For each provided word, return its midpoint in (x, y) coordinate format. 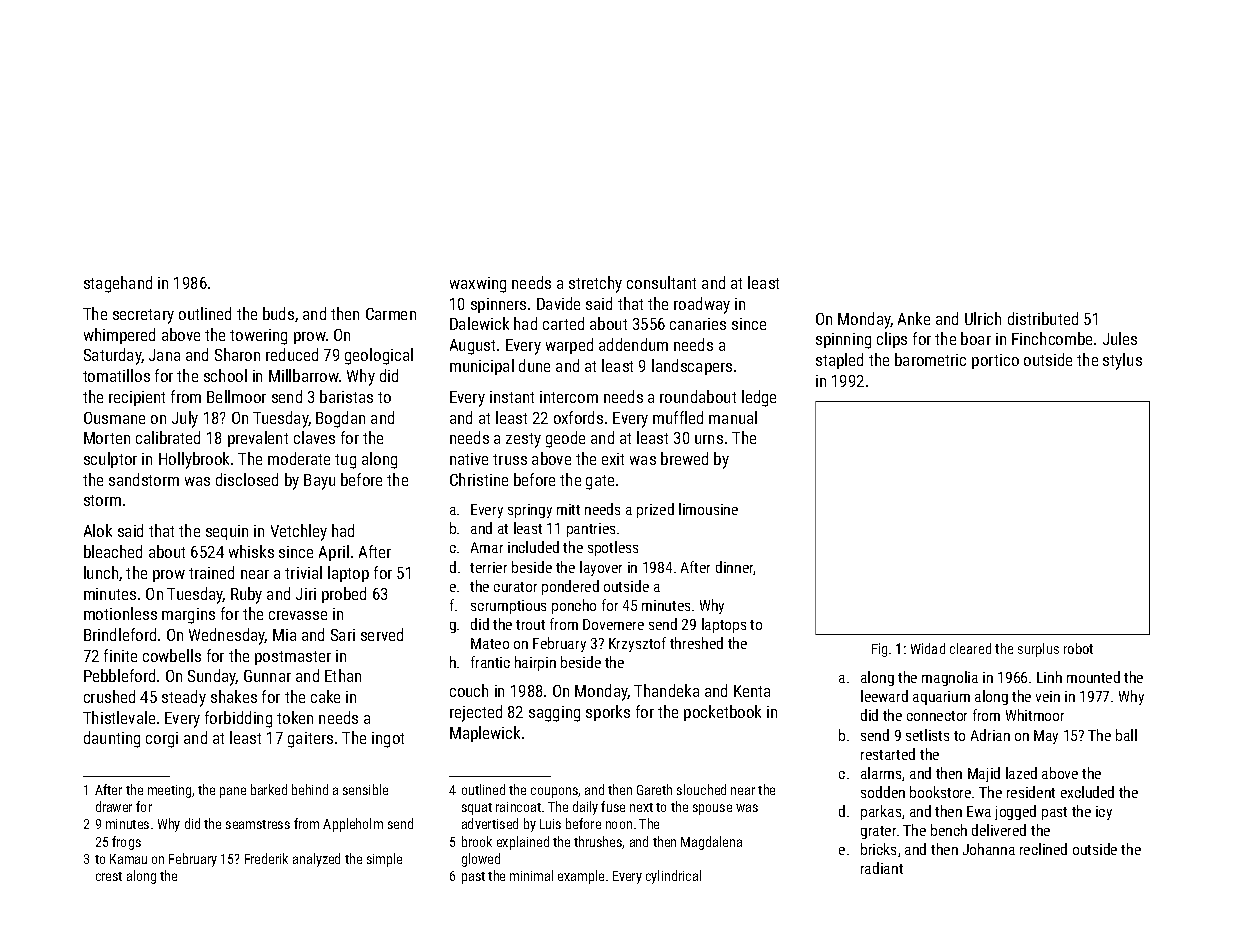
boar (976, 338)
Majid (984, 774)
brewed (684, 458)
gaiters (310, 740)
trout (530, 625)
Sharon (237, 354)
